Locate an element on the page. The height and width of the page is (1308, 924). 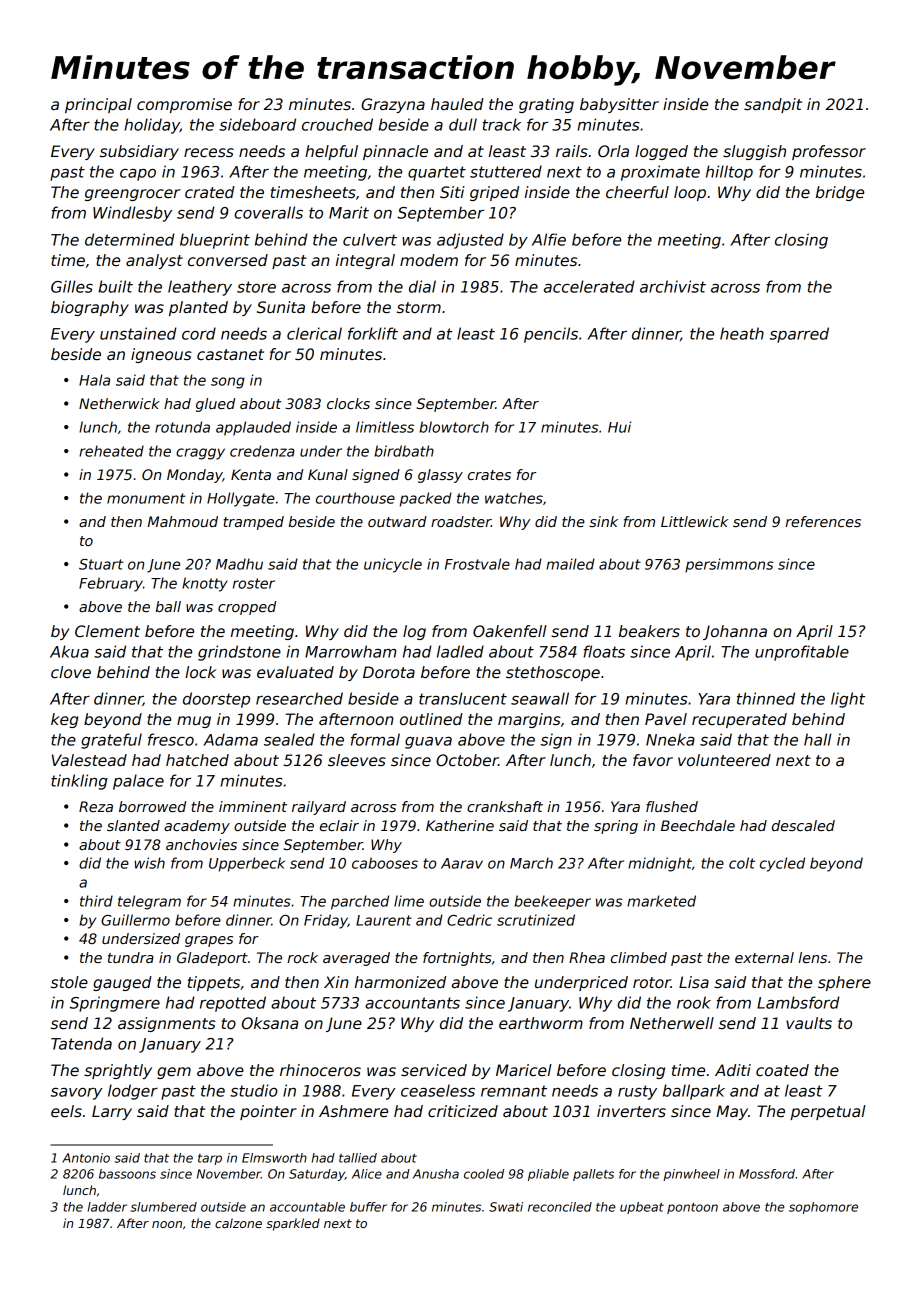
Ashmere is located at coordinates (353, 1111).
